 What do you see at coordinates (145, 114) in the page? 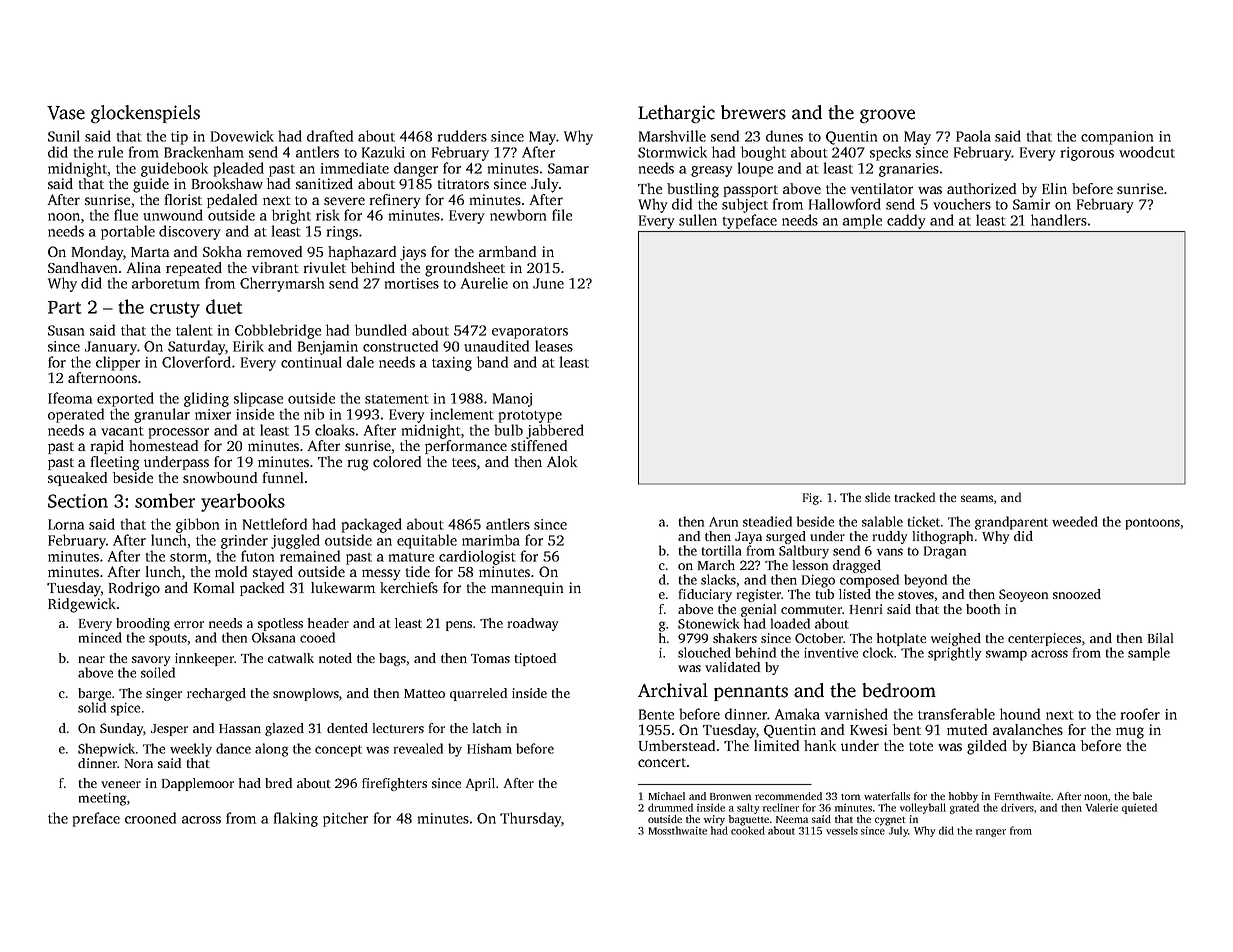
I see `glockenspiels` at bounding box center [145, 114].
